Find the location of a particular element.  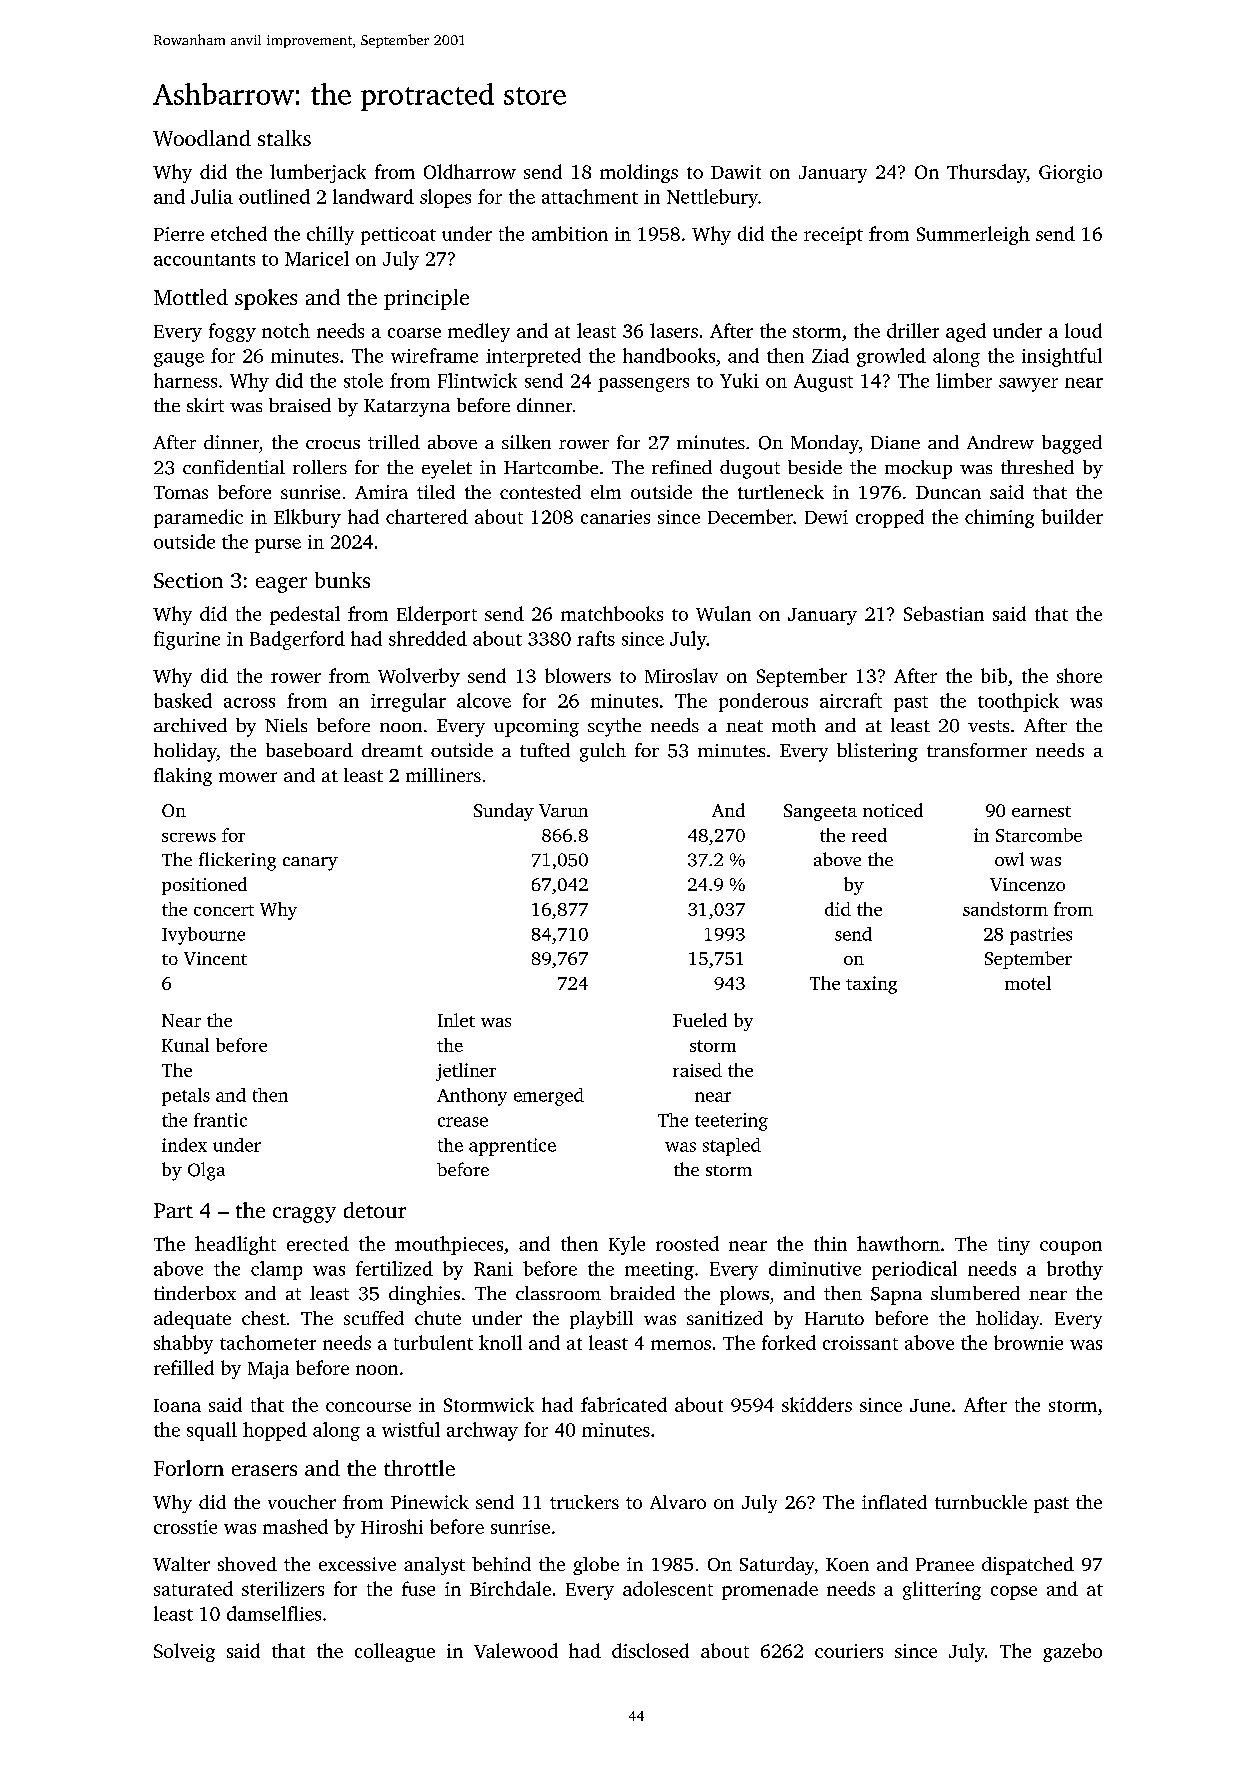

Part is located at coordinates (173, 1210).
